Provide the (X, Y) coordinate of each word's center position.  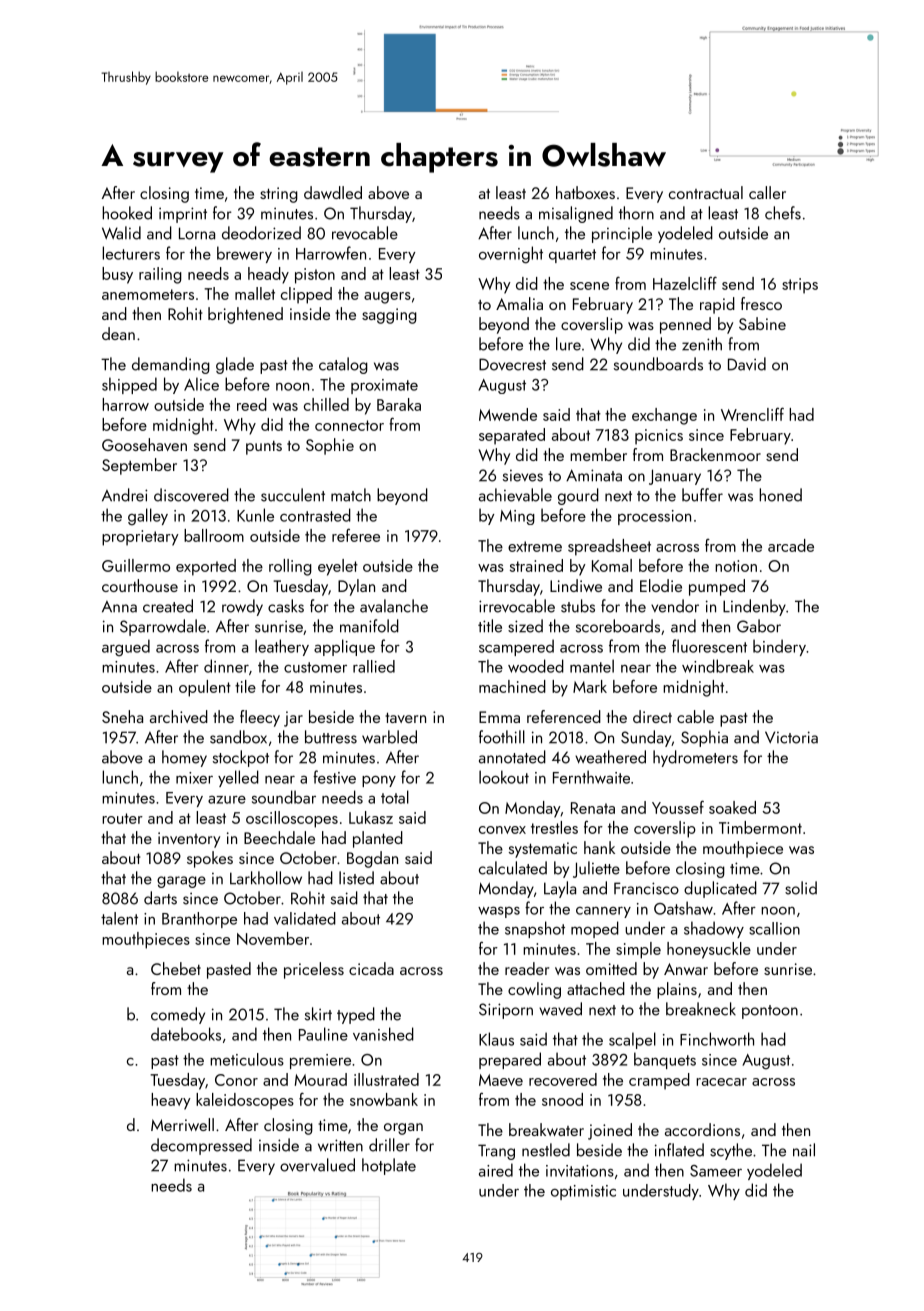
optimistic (583, 1192)
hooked (127, 213)
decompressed (201, 1146)
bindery (779, 647)
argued (126, 648)
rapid (717, 305)
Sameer (716, 1171)
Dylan (356, 587)
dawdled (333, 192)
